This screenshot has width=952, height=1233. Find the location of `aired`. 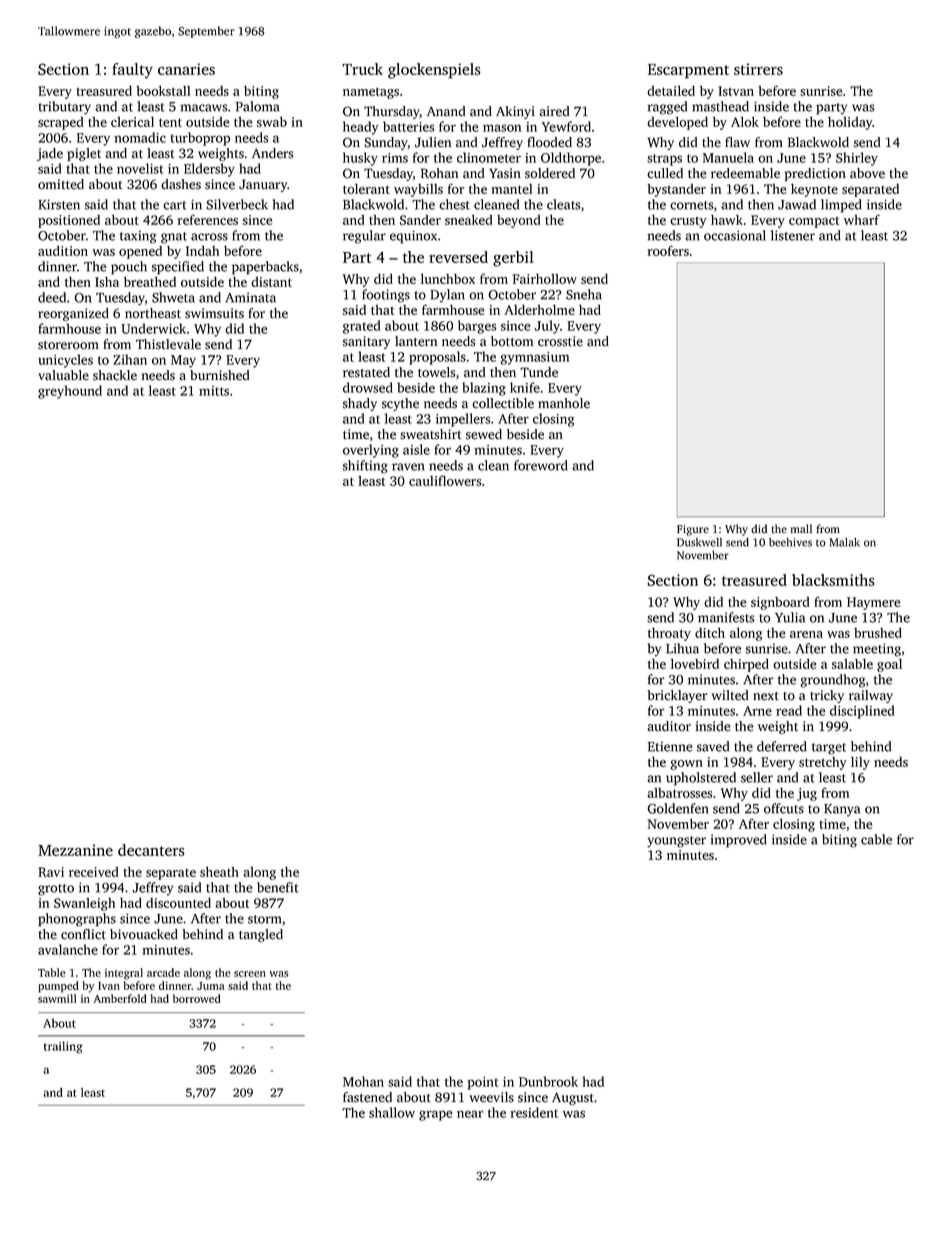

aired is located at coordinates (554, 111).
